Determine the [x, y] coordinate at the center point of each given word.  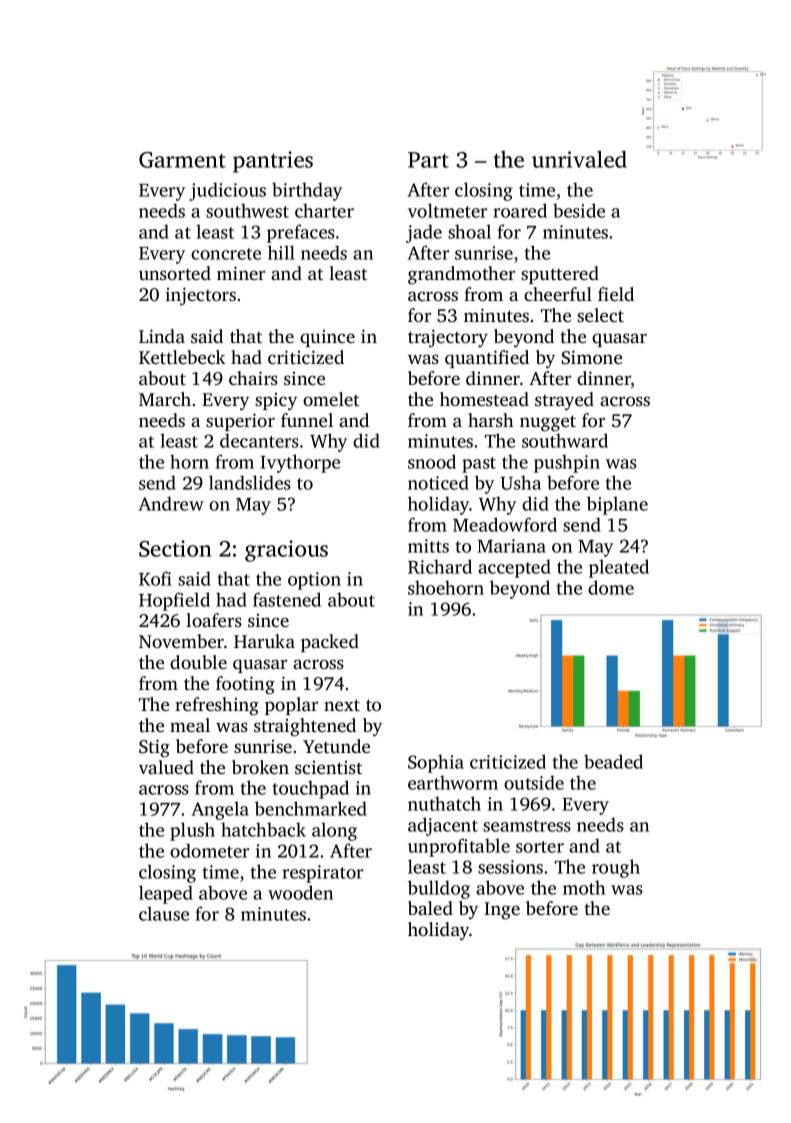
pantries [273, 162]
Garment [182, 160]
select [600, 315]
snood [432, 461]
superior [240, 422]
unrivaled [579, 159]
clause [164, 913]
